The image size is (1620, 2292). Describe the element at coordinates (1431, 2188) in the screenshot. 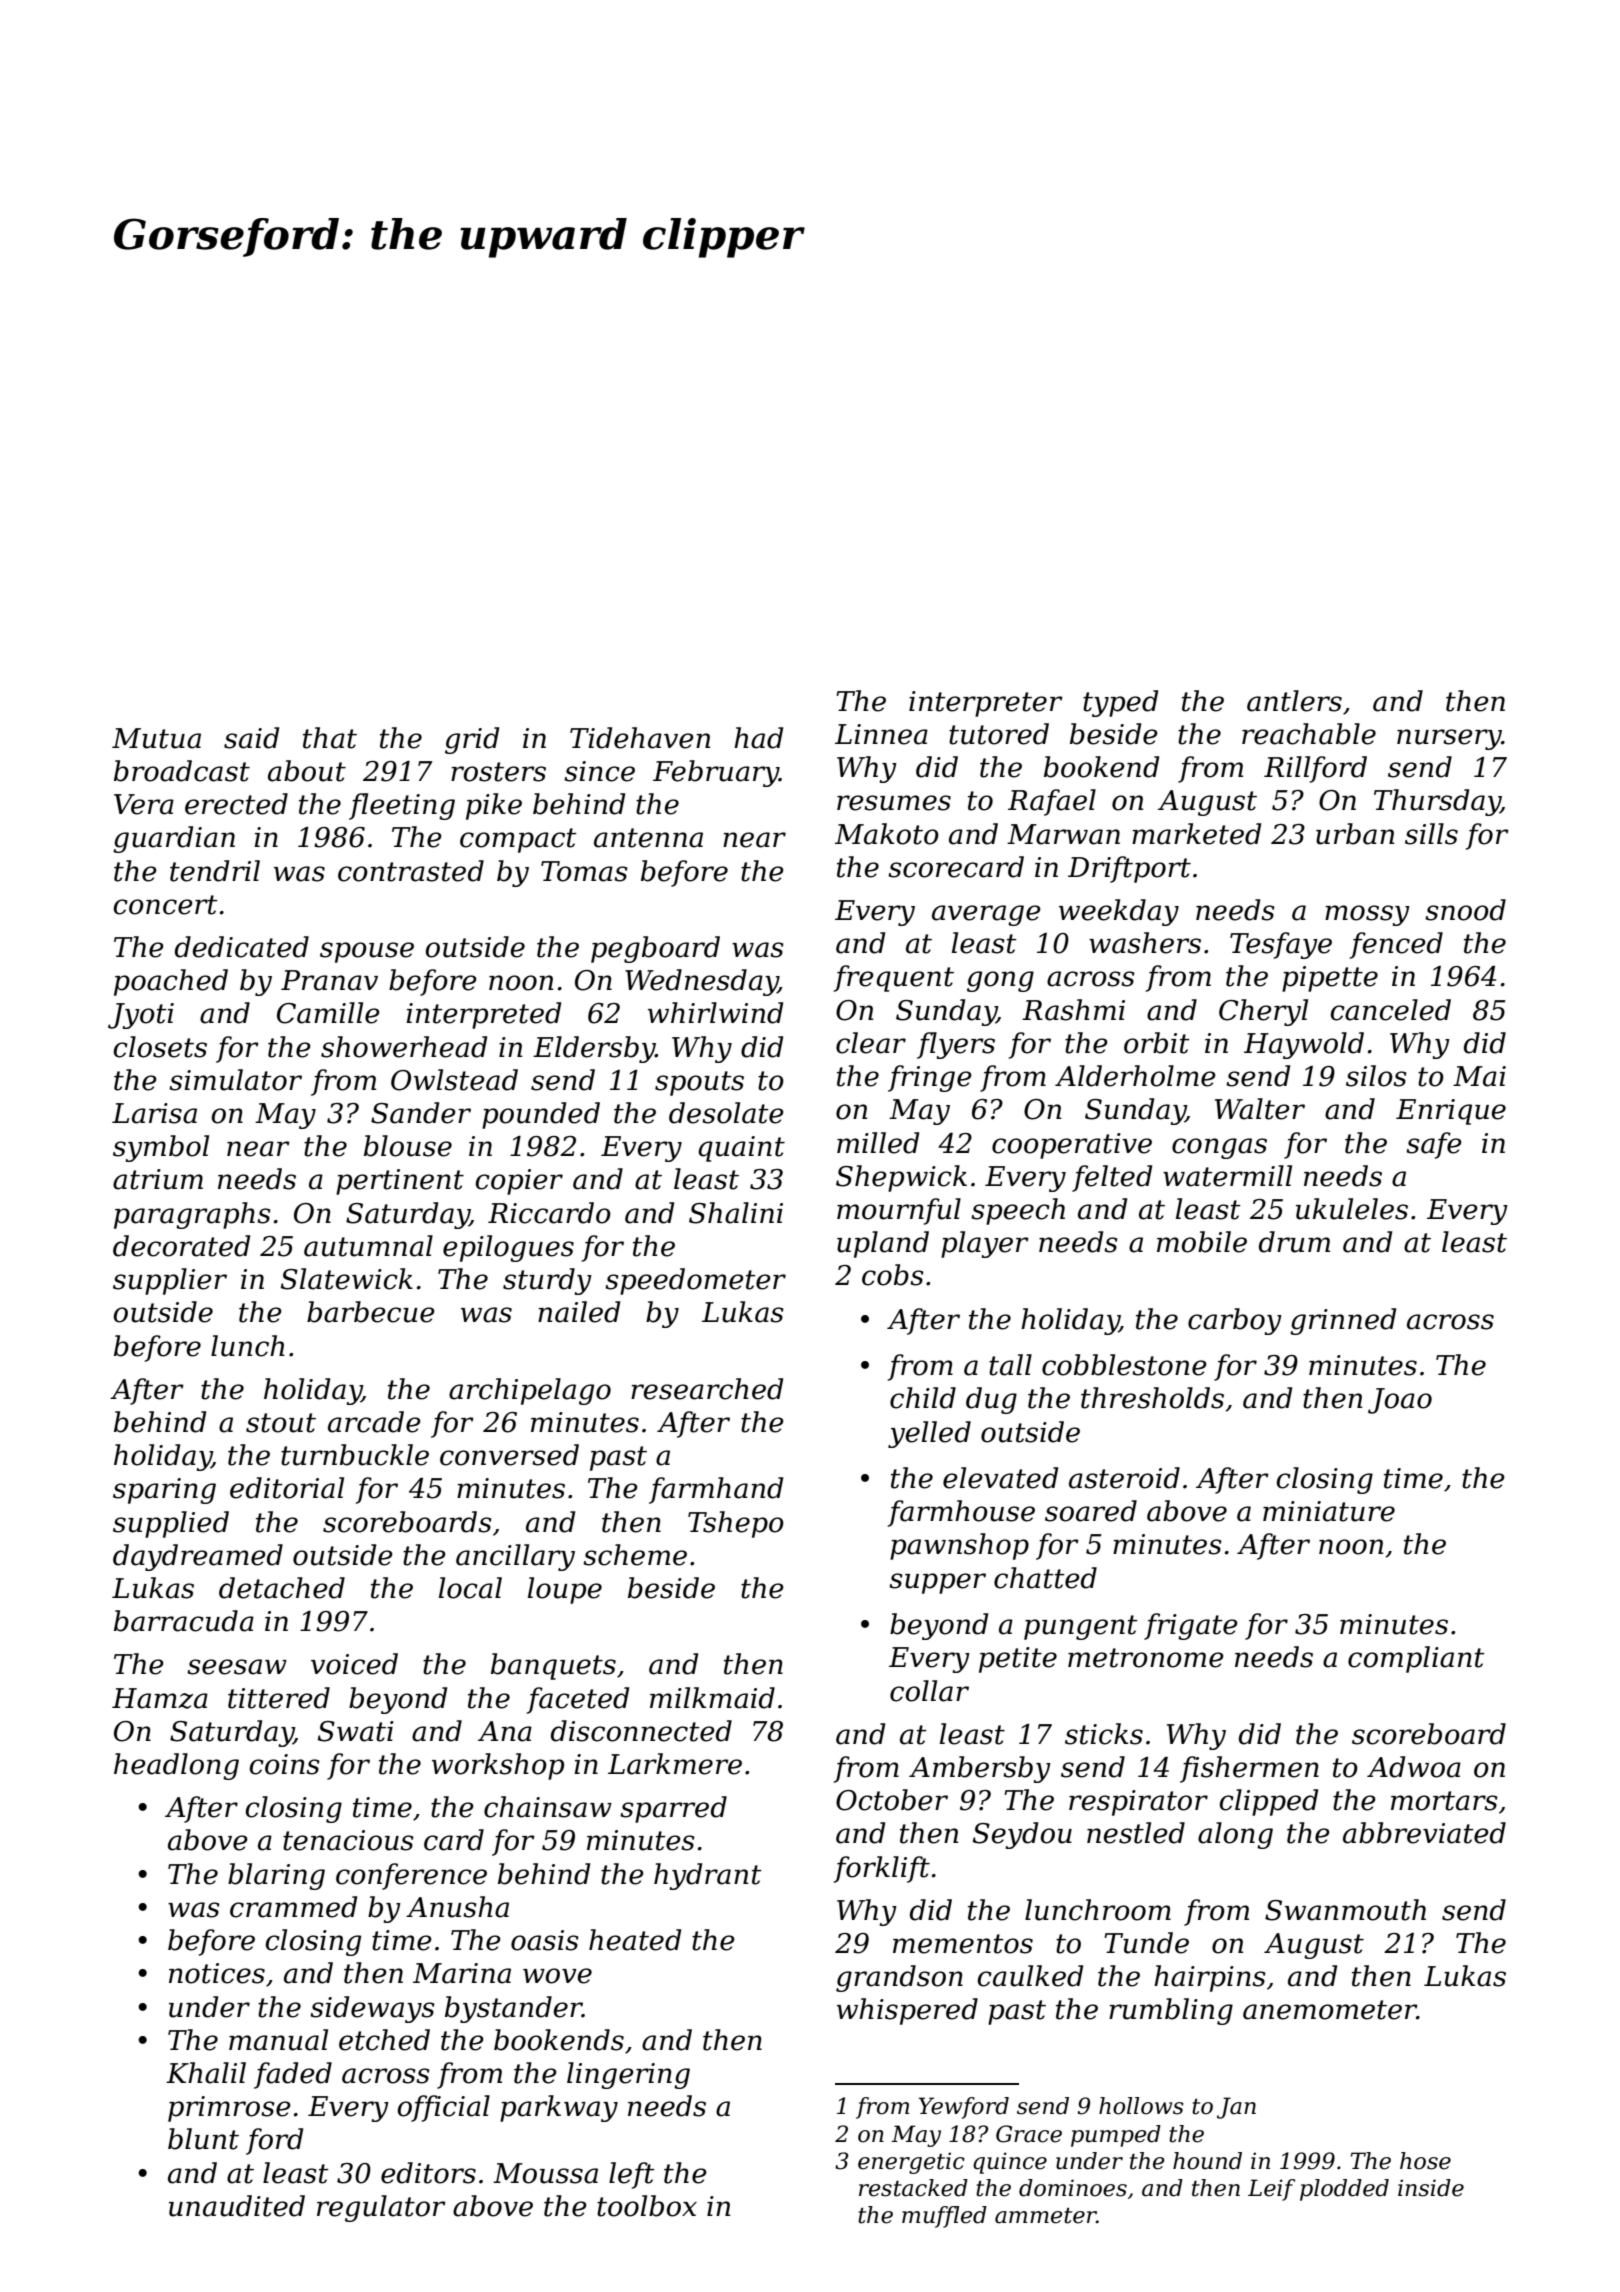

I see `inside` at that location.
